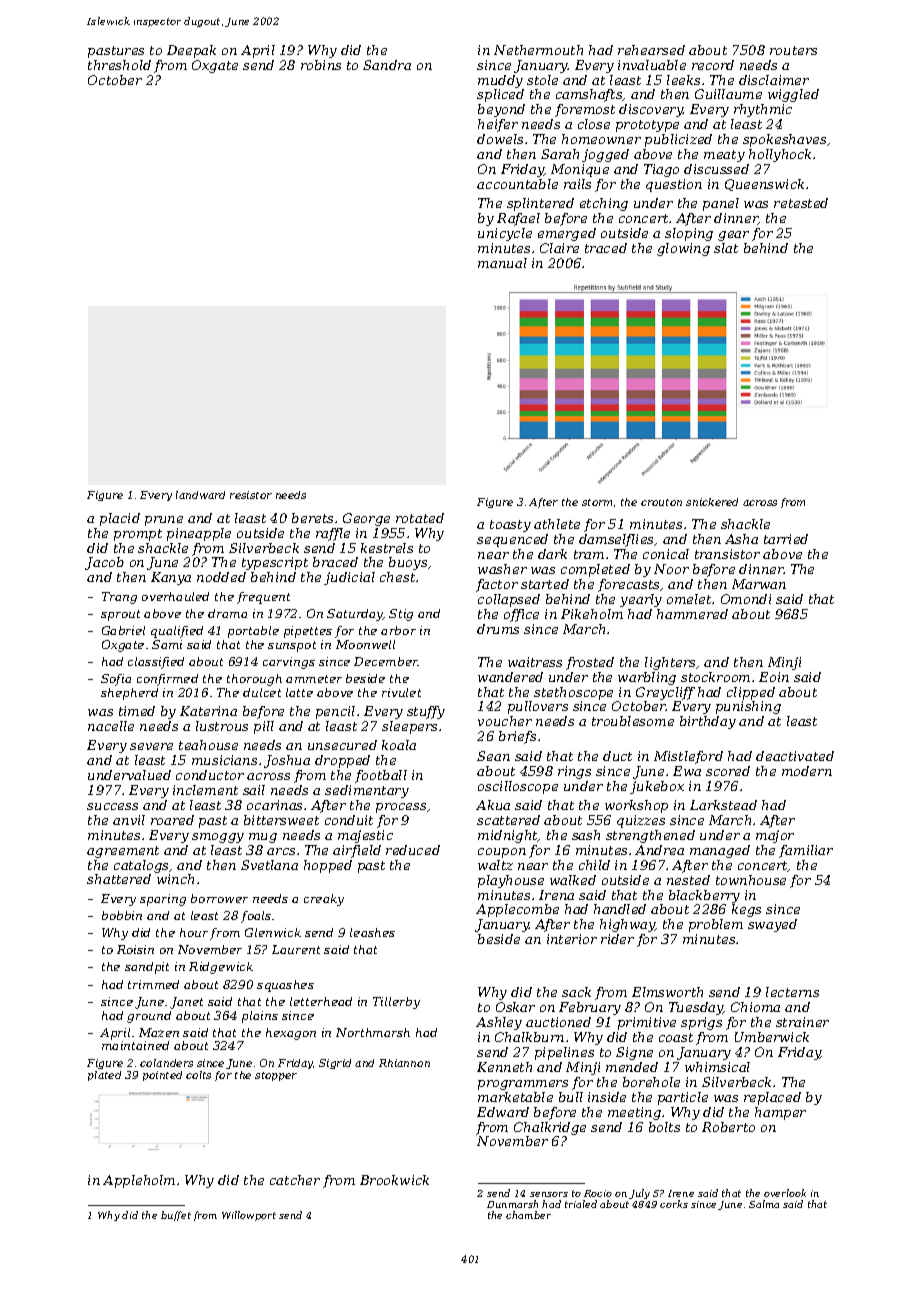 This image has width=924, height=1308. What do you see at coordinates (784, 140) in the image?
I see `spokeshaves` at bounding box center [784, 140].
